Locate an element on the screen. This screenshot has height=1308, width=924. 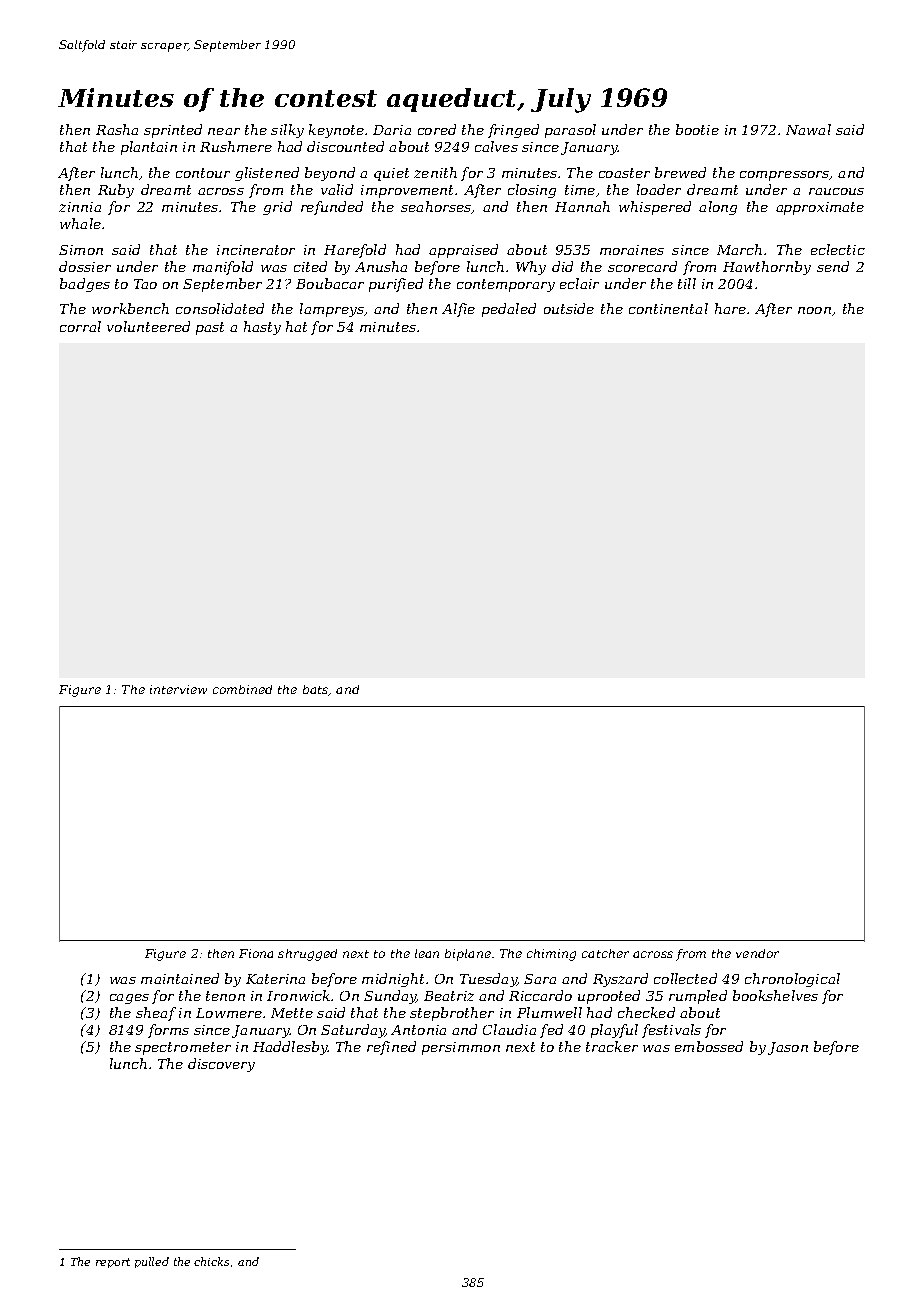
shrugged is located at coordinates (307, 955).
